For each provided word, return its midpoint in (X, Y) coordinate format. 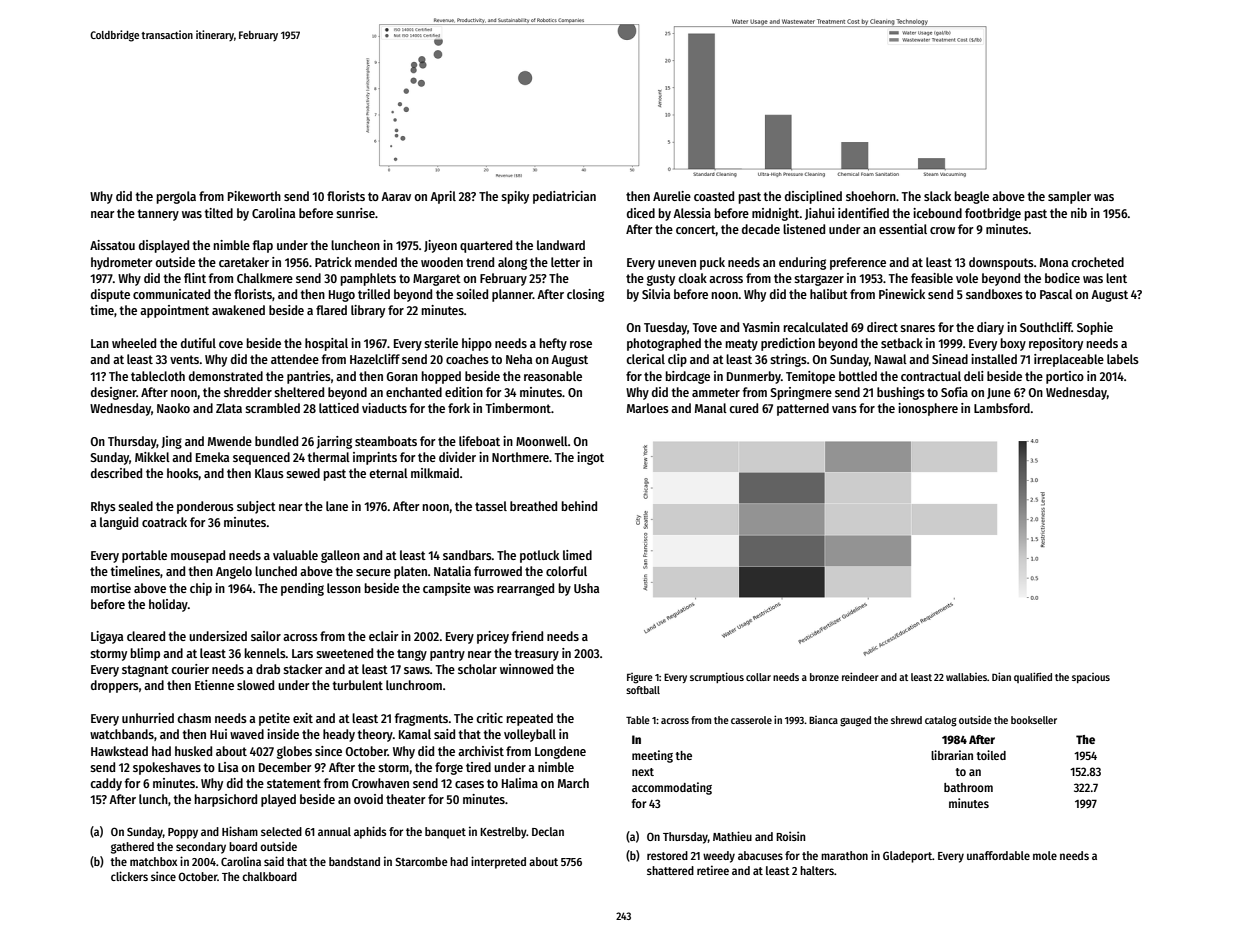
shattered (670, 870)
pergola (176, 197)
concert (696, 229)
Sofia (954, 392)
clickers (129, 876)
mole (1045, 855)
